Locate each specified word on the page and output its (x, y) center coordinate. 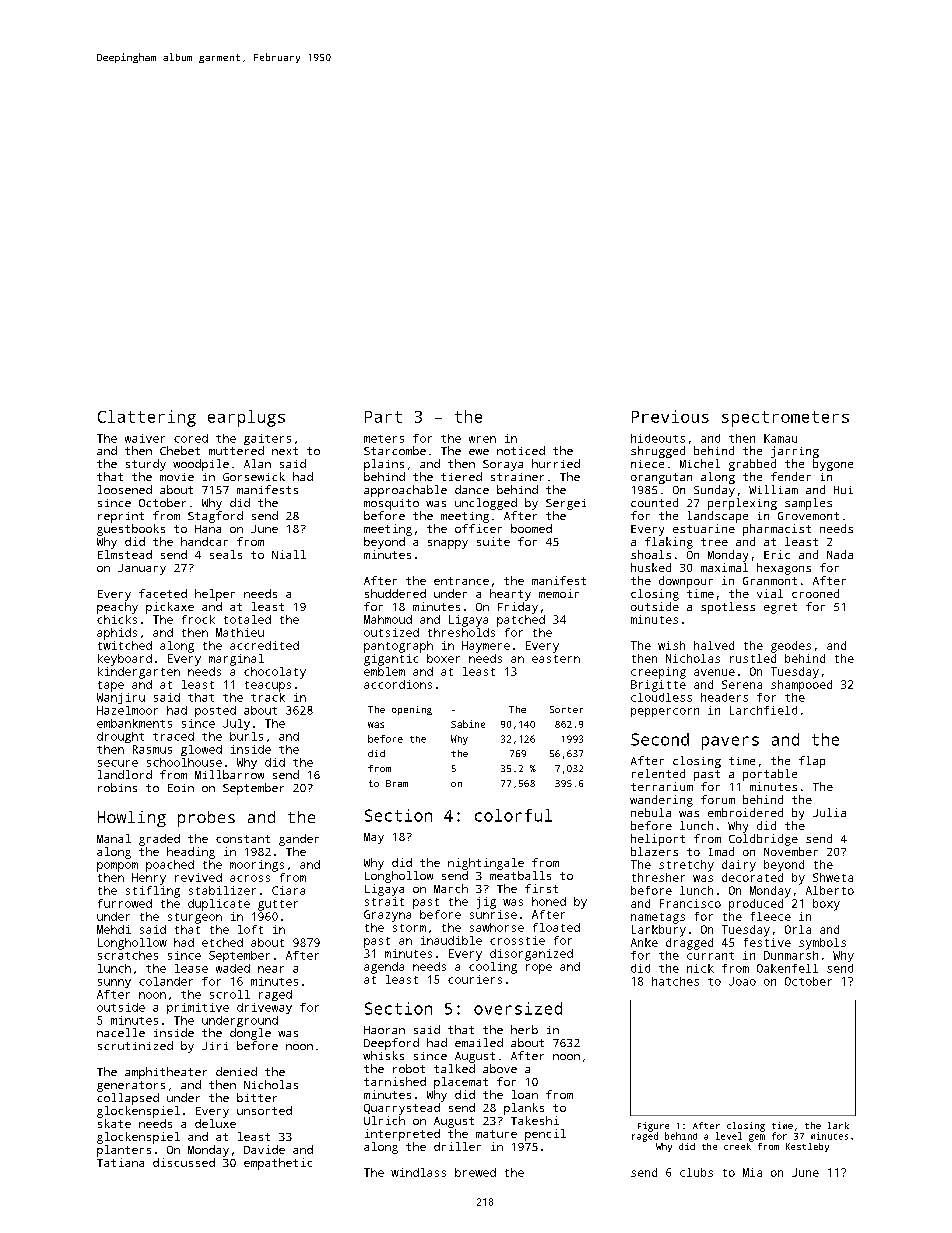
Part (383, 417)
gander (299, 840)
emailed (479, 1042)
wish (671, 645)
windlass (418, 1172)
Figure (653, 1127)
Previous (670, 416)
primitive (198, 1008)
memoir (559, 593)
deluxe (215, 1123)
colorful (513, 815)
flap (812, 762)
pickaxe (170, 608)
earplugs (246, 418)
